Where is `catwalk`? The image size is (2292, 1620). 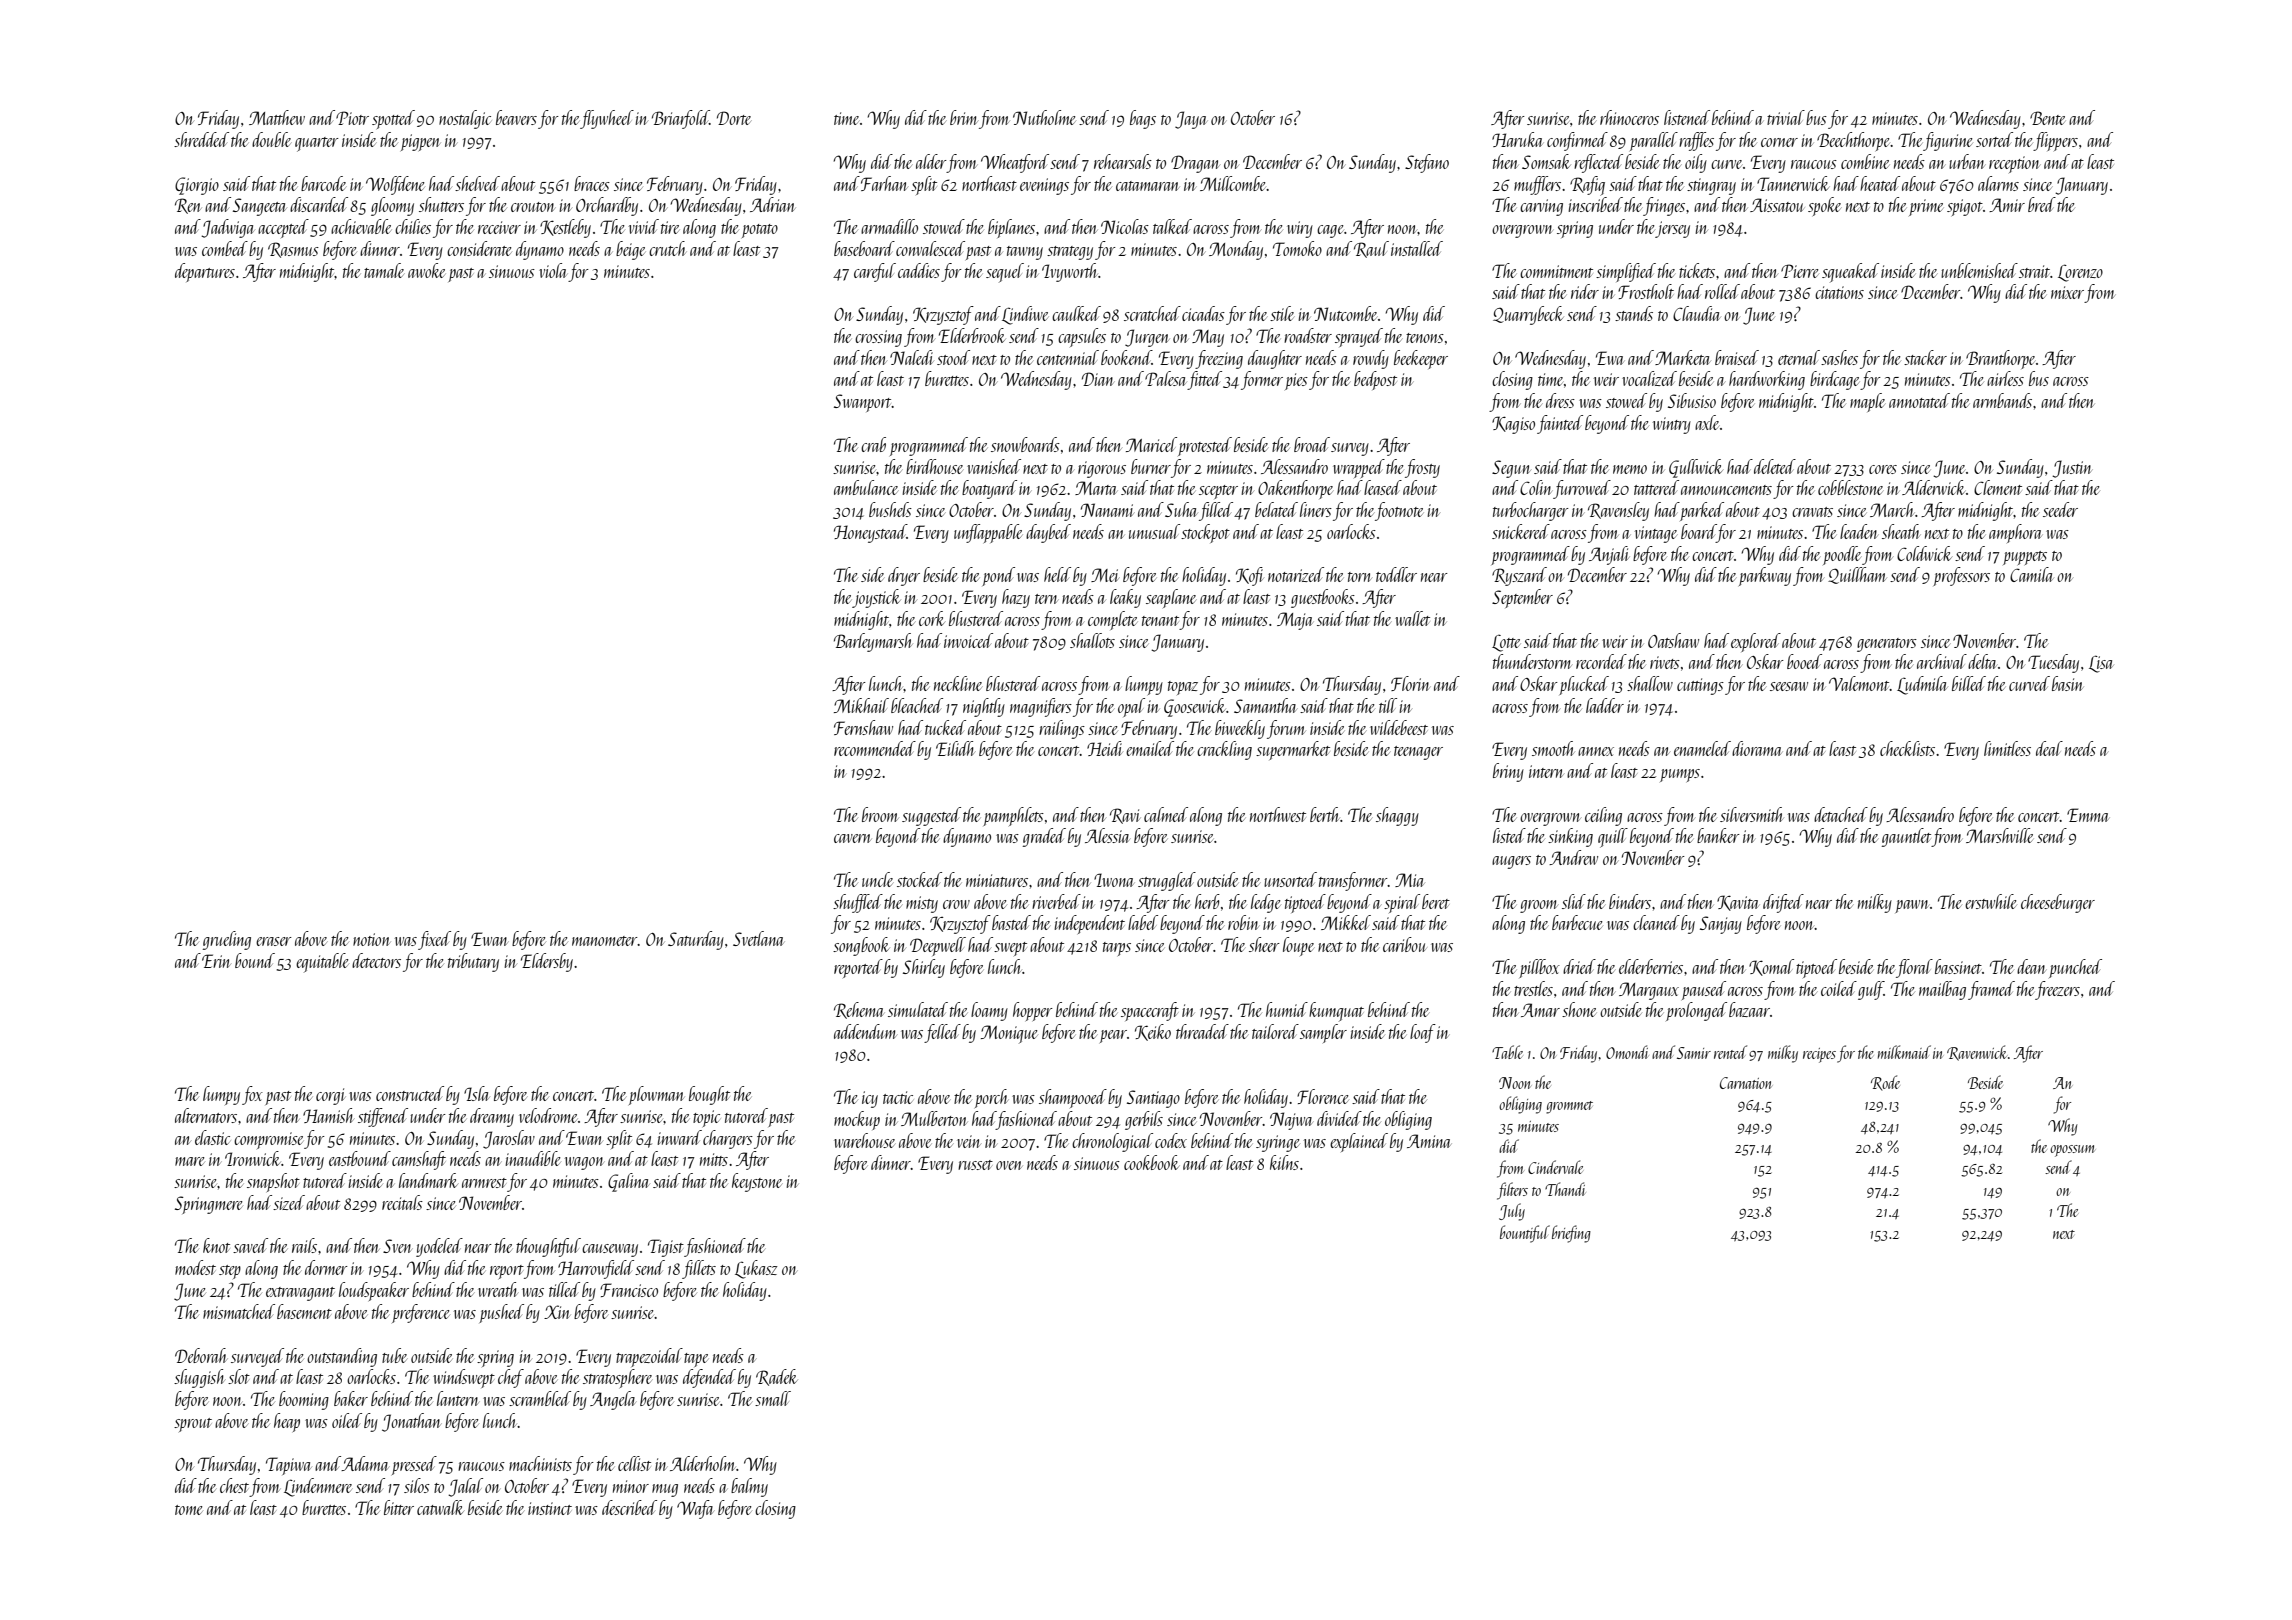
catwalk is located at coordinates (440, 1507).
